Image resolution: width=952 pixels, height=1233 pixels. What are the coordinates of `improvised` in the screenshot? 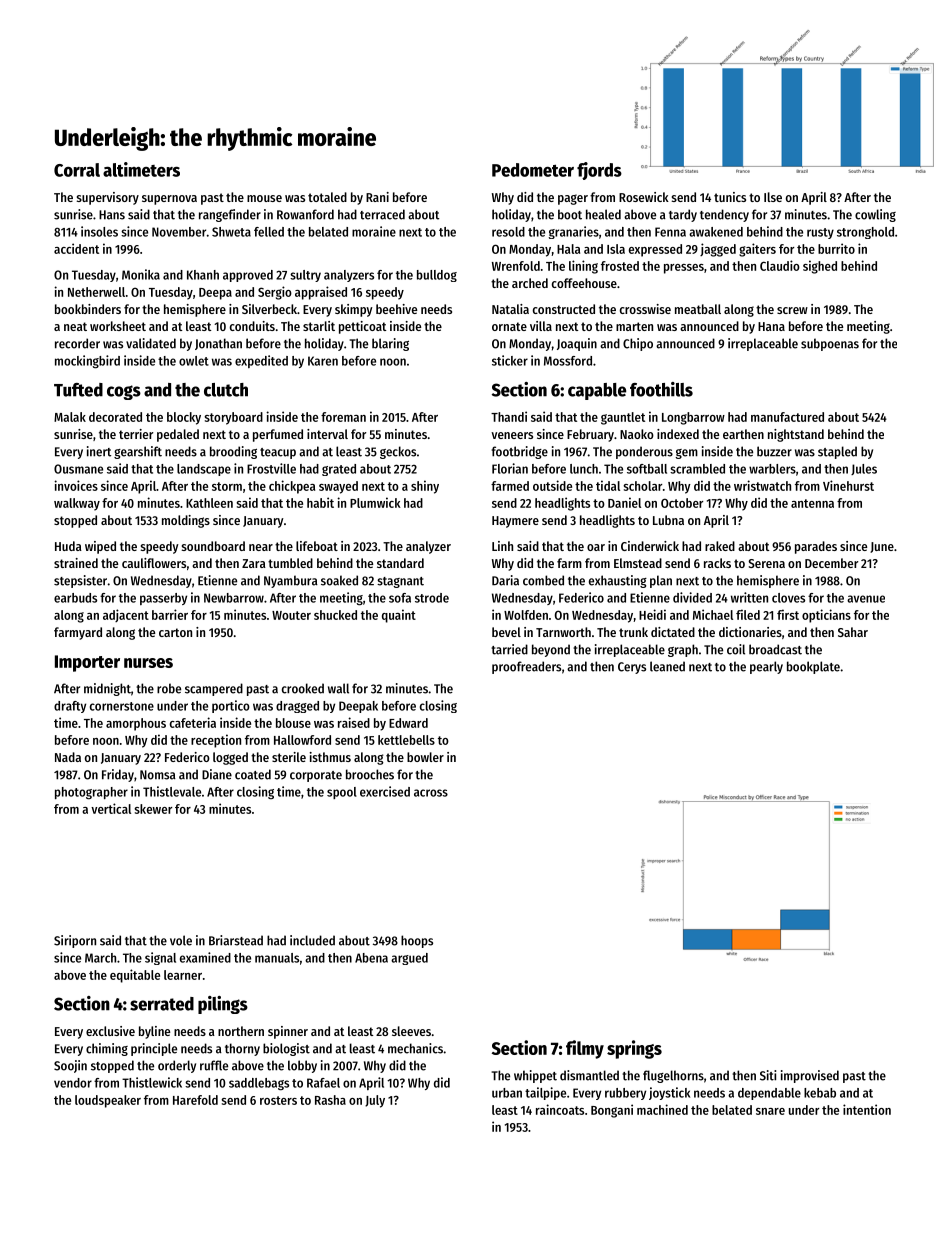 It's located at (810, 1076).
